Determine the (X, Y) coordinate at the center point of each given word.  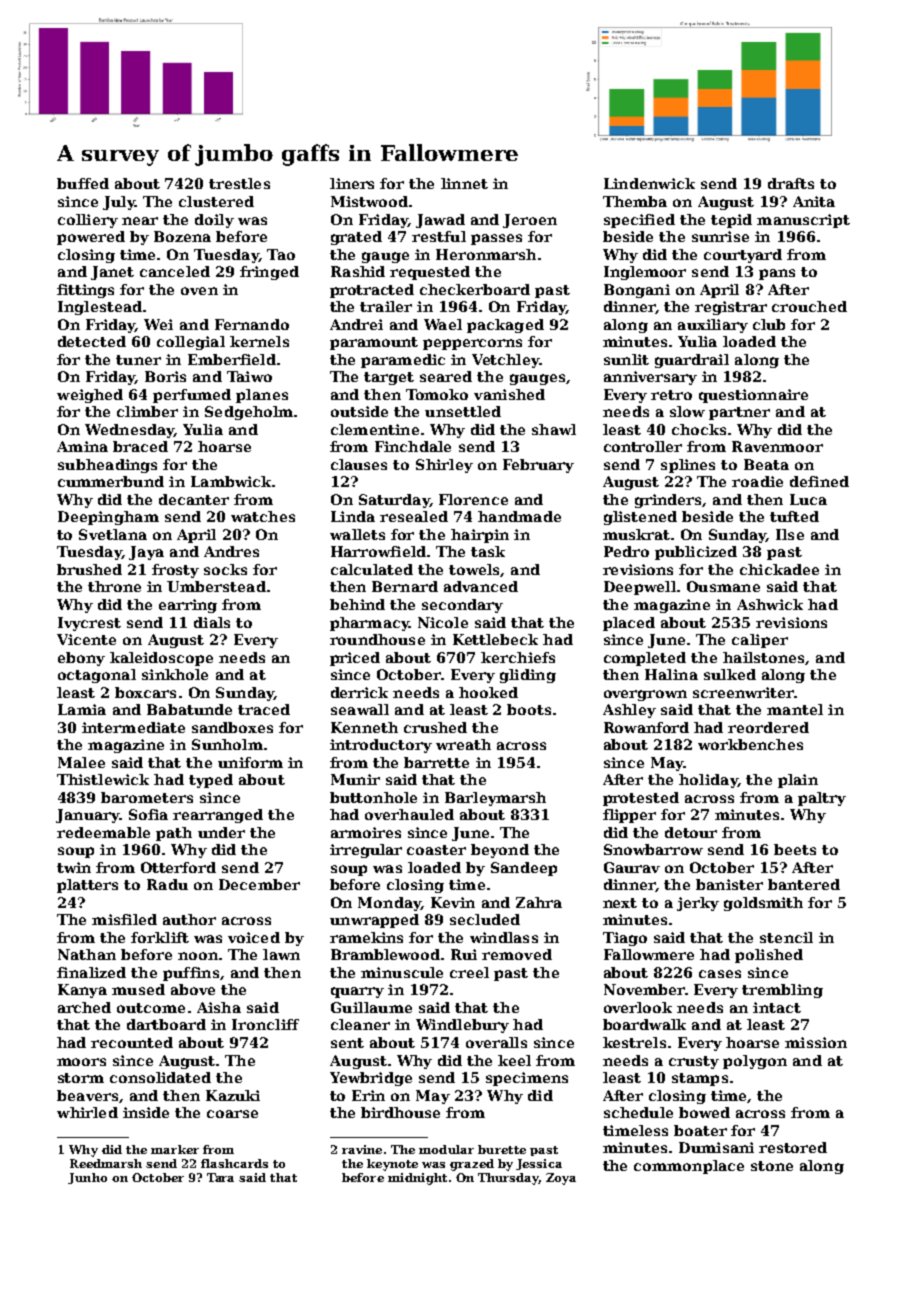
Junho (87, 1178)
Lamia (82, 709)
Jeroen (530, 221)
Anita (814, 201)
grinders (668, 501)
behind (357, 604)
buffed (83, 183)
